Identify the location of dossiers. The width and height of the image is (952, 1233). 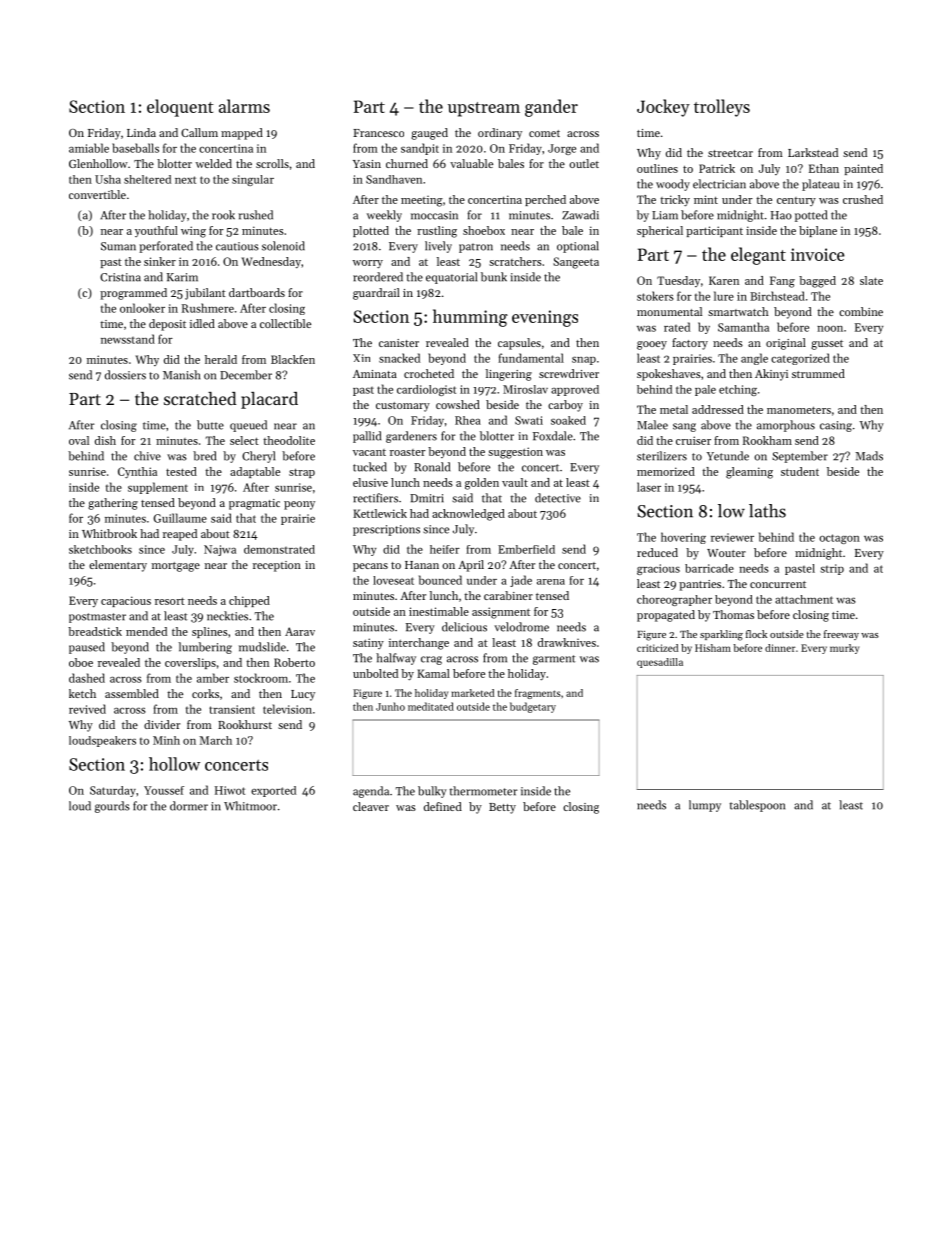
(125, 375).
